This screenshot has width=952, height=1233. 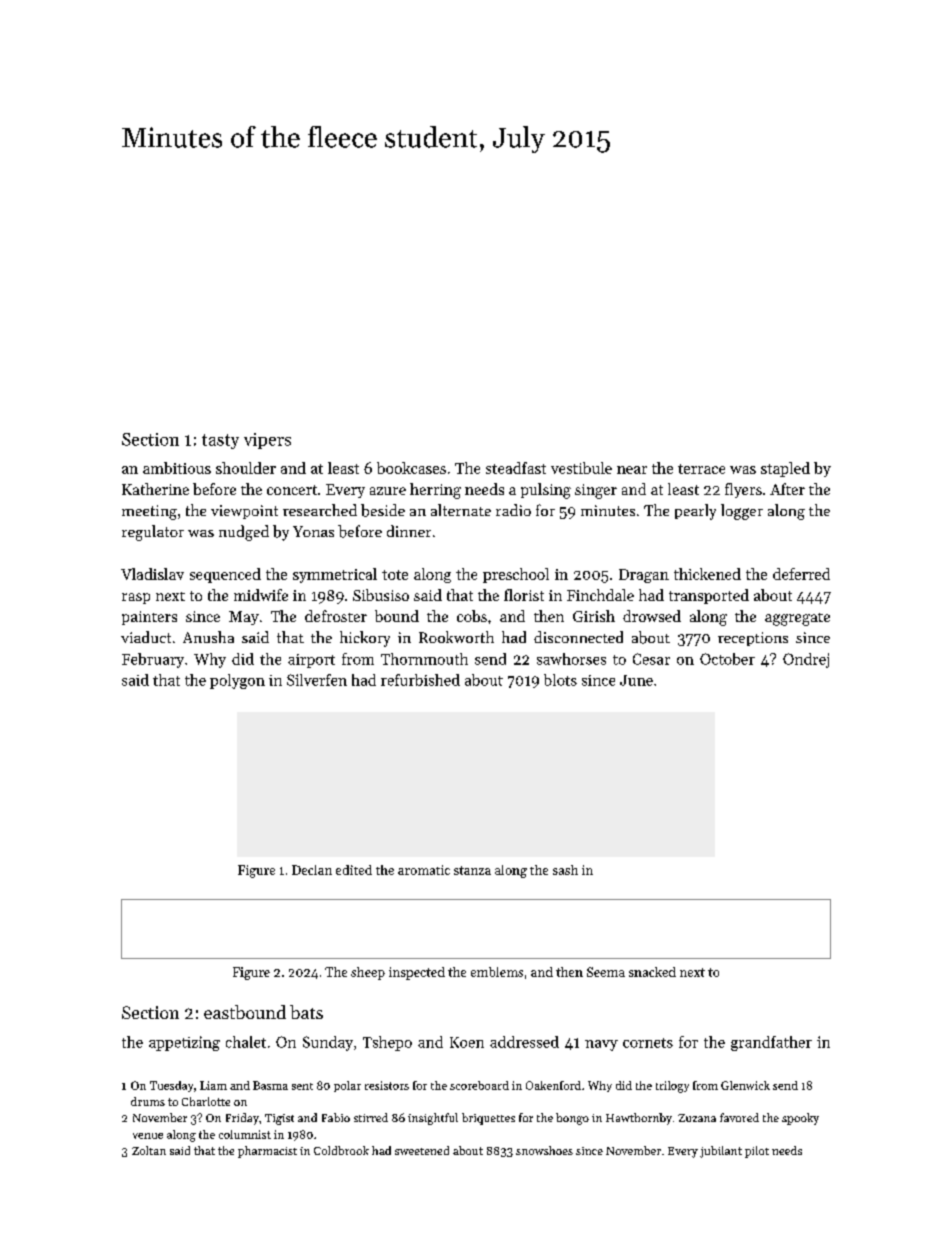 What do you see at coordinates (472, 616) in the screenshot?
I see `cobs` at bounding box center [472, 616].
